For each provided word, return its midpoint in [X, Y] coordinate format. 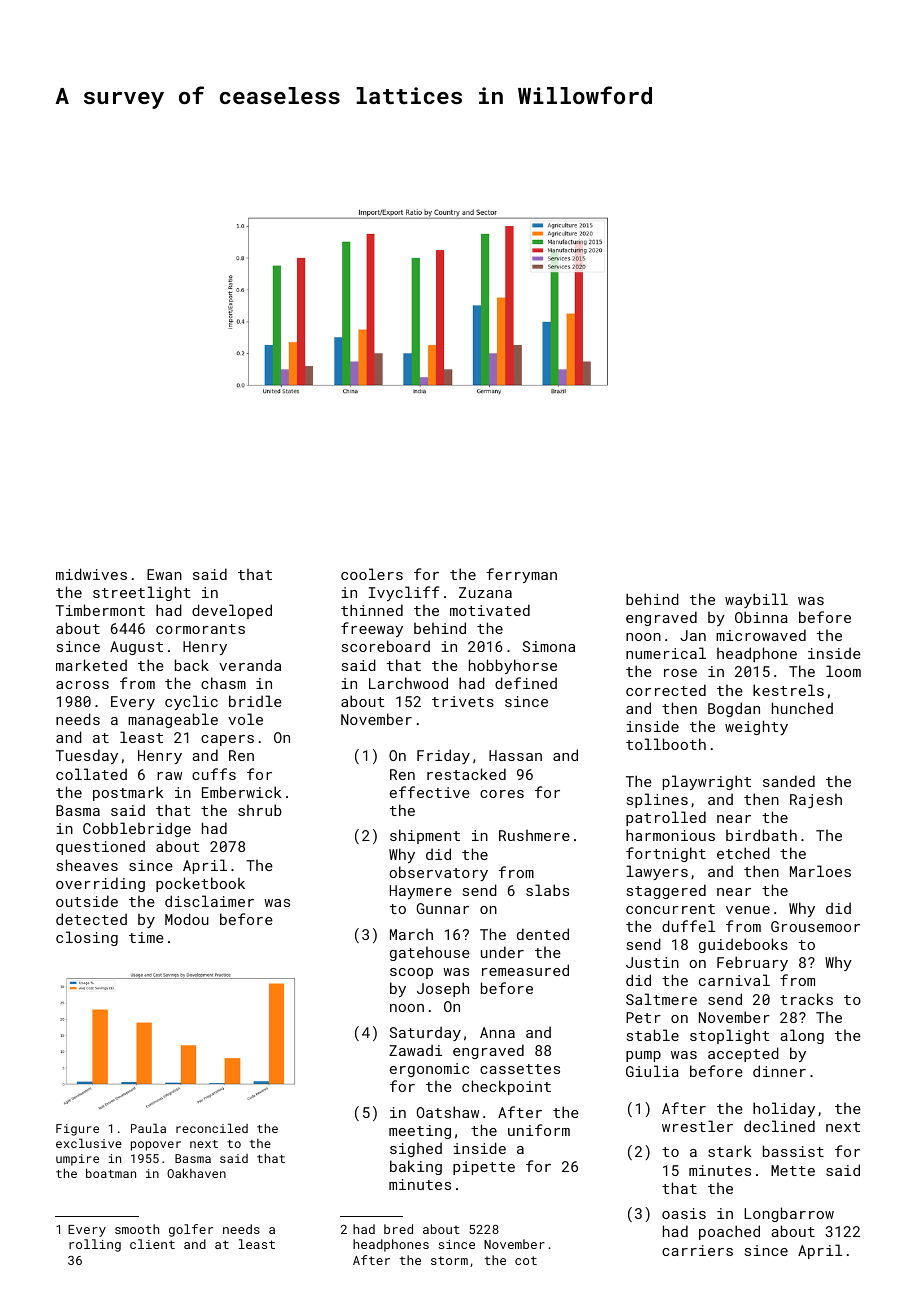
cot [526, 1260]
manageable [173, 720]
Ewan [164, 574]
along [802, 1036]
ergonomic [429, 1070]
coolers [372, 574]
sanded [789, 781]
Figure [77, 1130]
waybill [756, 600]
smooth [137, 1229]
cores [502, 794]
